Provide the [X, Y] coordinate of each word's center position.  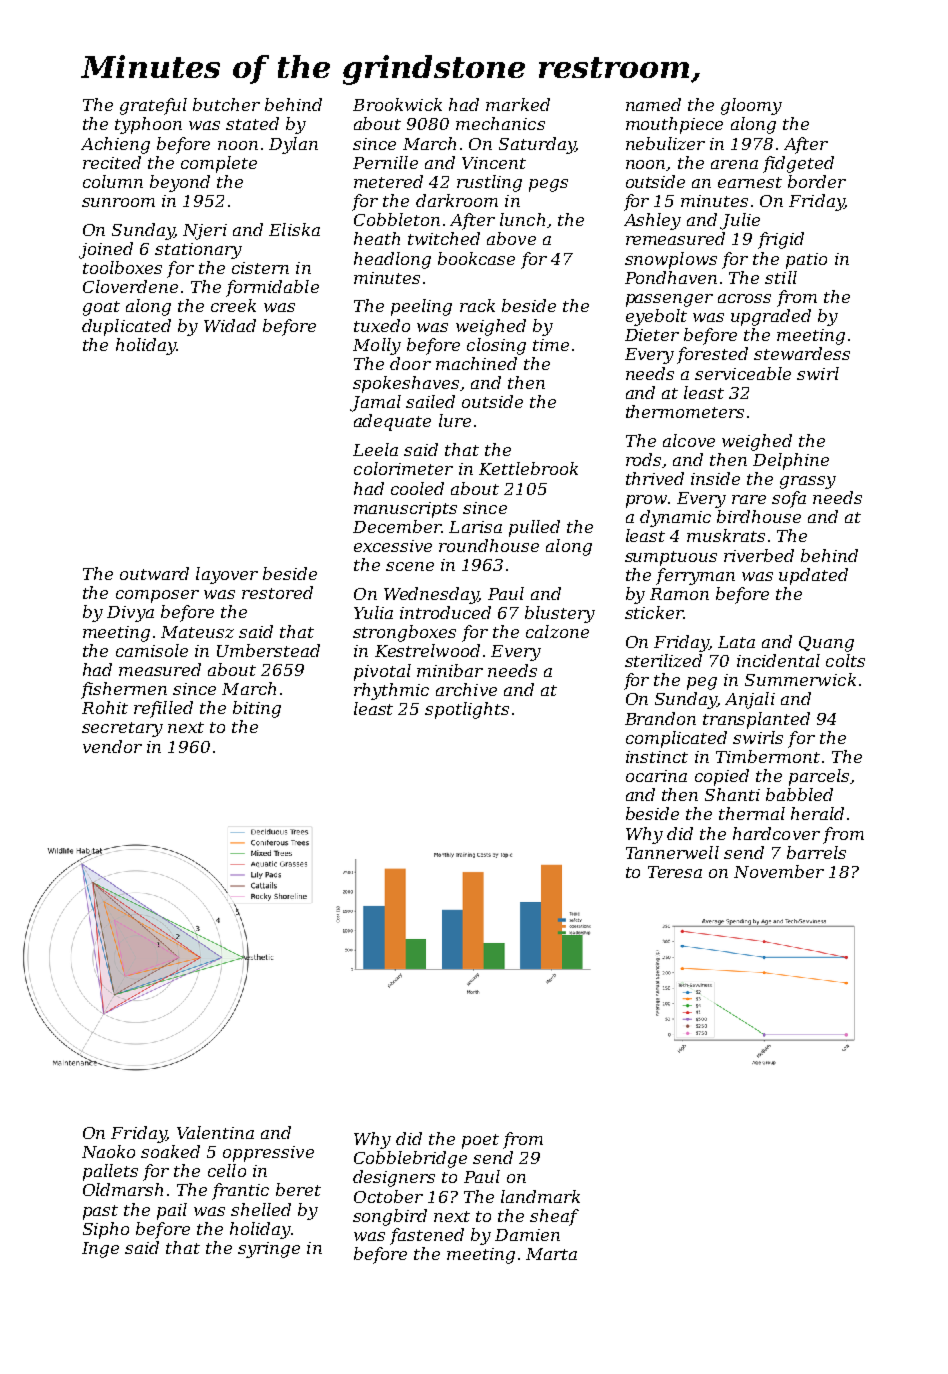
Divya [130, 614]
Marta [551, 1254]
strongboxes [404, 633]
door [410, 363]
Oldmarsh [123, 1189]
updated [813, 576]
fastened [427, 1236]
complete [219, 164]
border [817, 181]
